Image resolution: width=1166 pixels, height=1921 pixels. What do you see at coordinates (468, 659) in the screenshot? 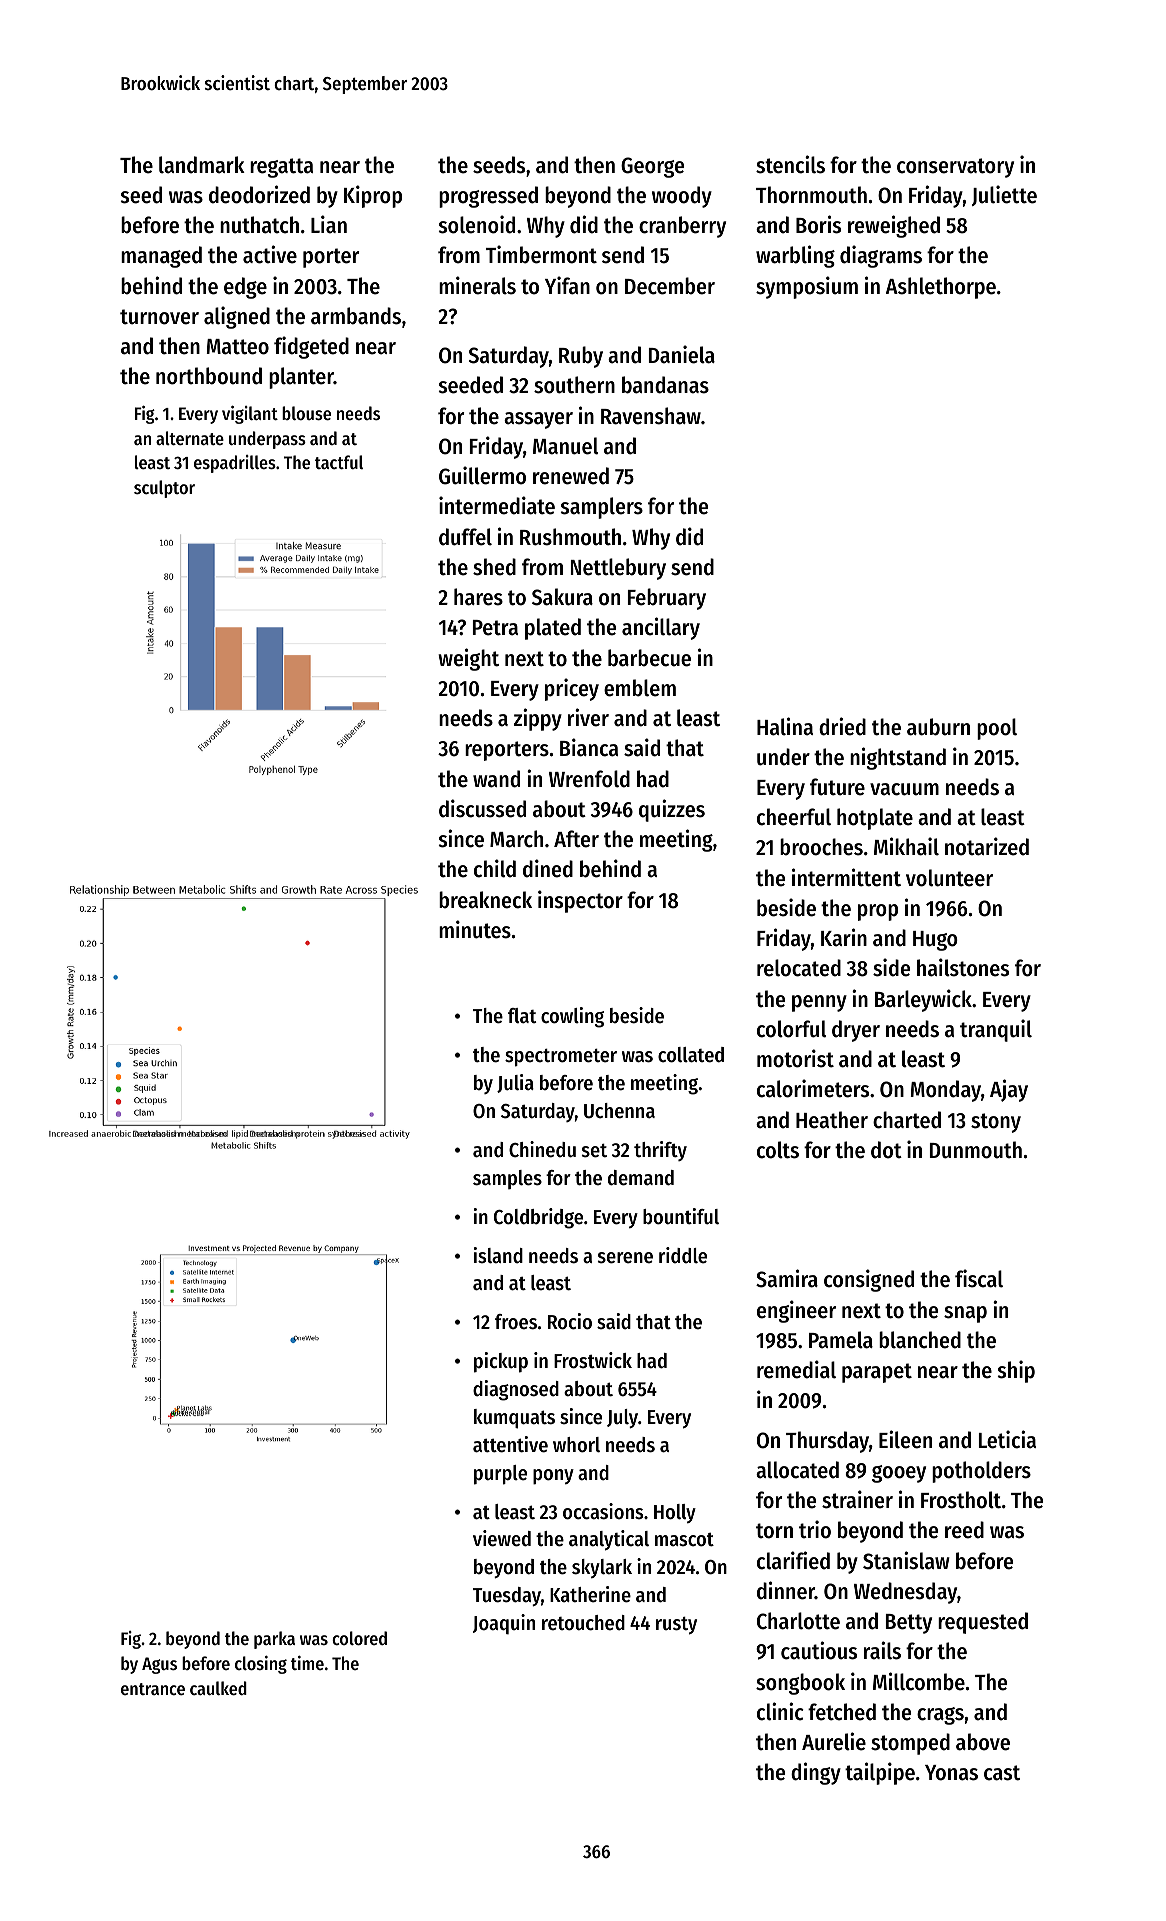
I see `weight` at bounding box center [468, 659].
